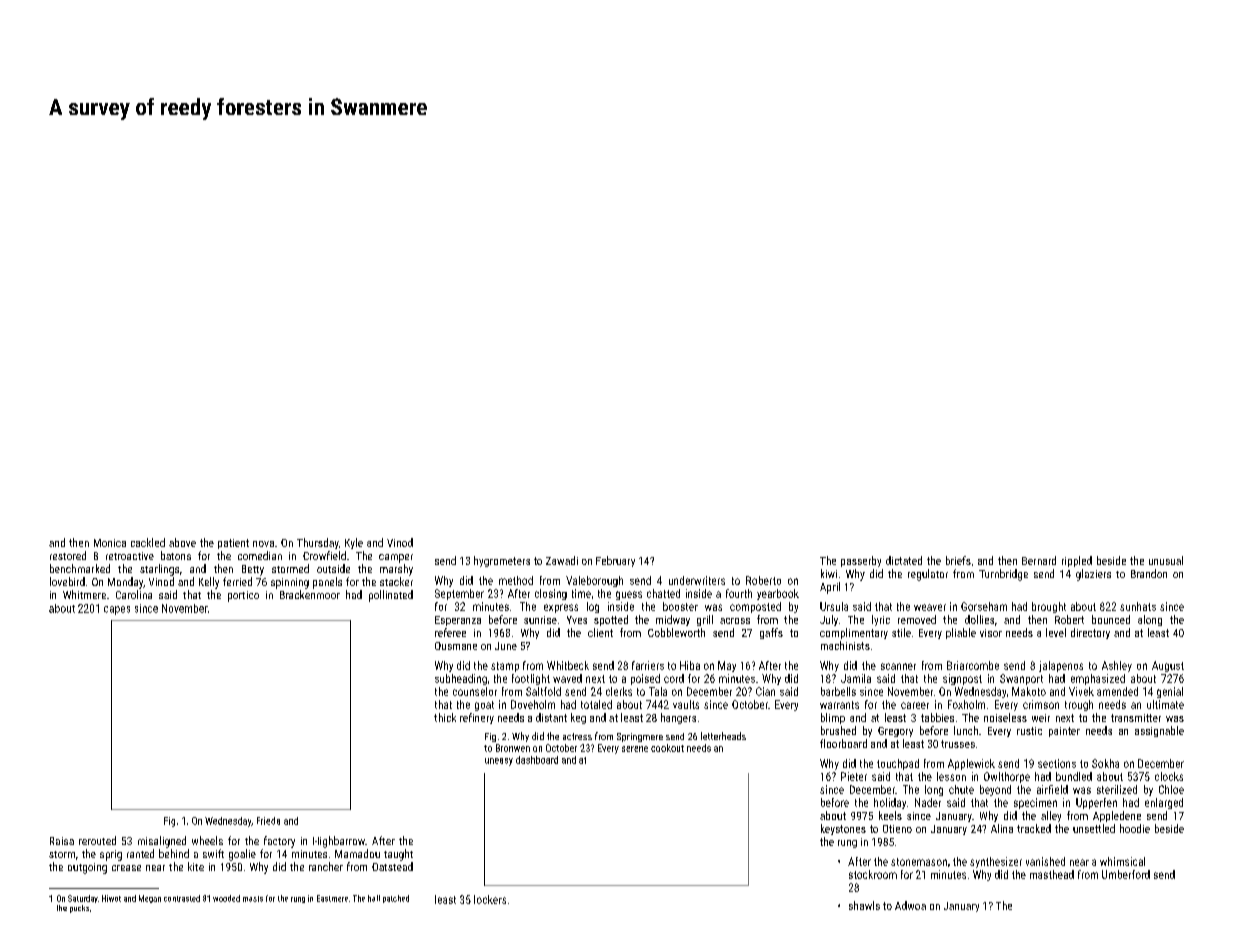  I want to click on pucks, so click(79, 909).
